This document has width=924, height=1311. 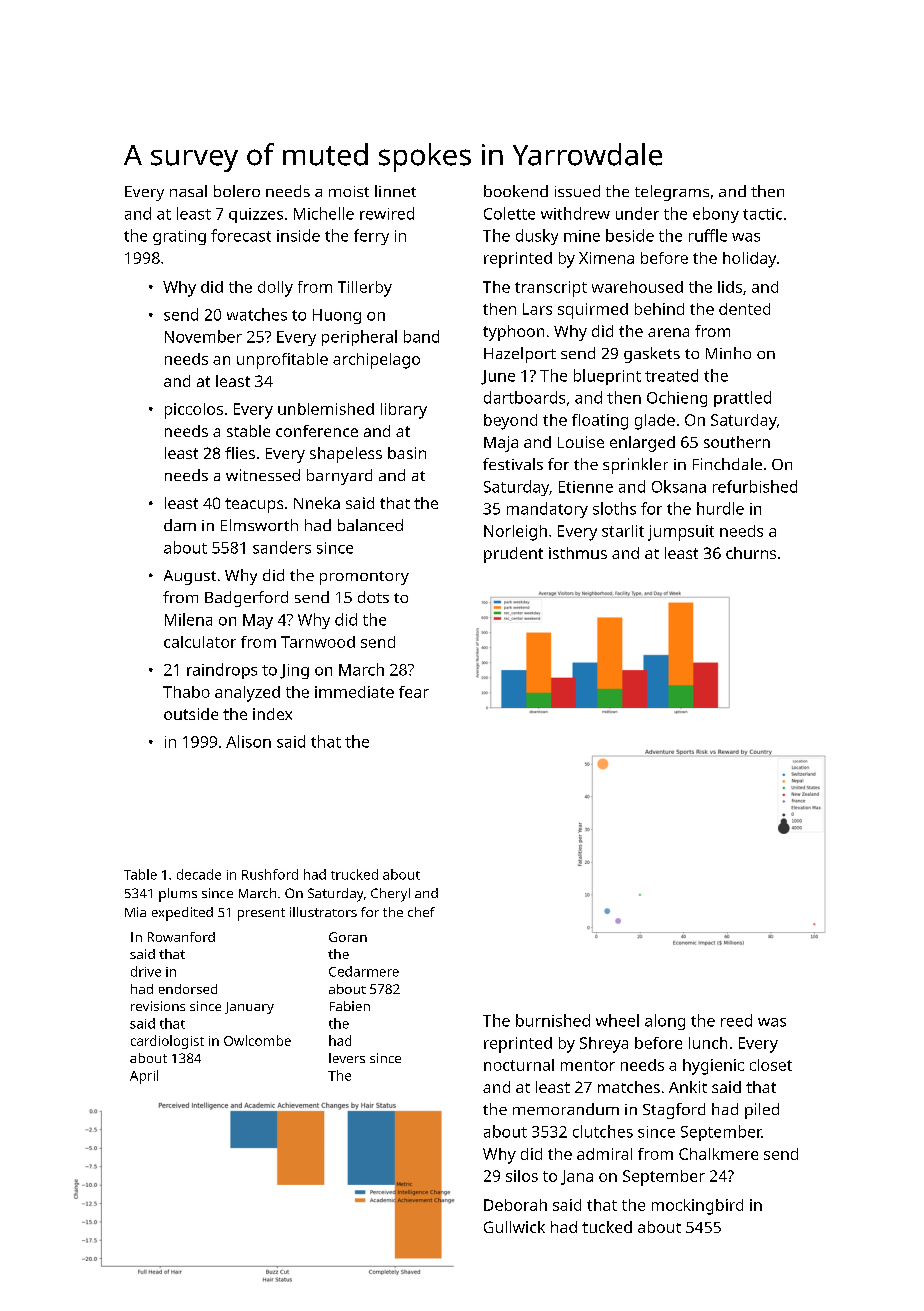 What do you see at coordinates (749, 260) in the document?
I see `holiday` at bounding box center [749, 260].
